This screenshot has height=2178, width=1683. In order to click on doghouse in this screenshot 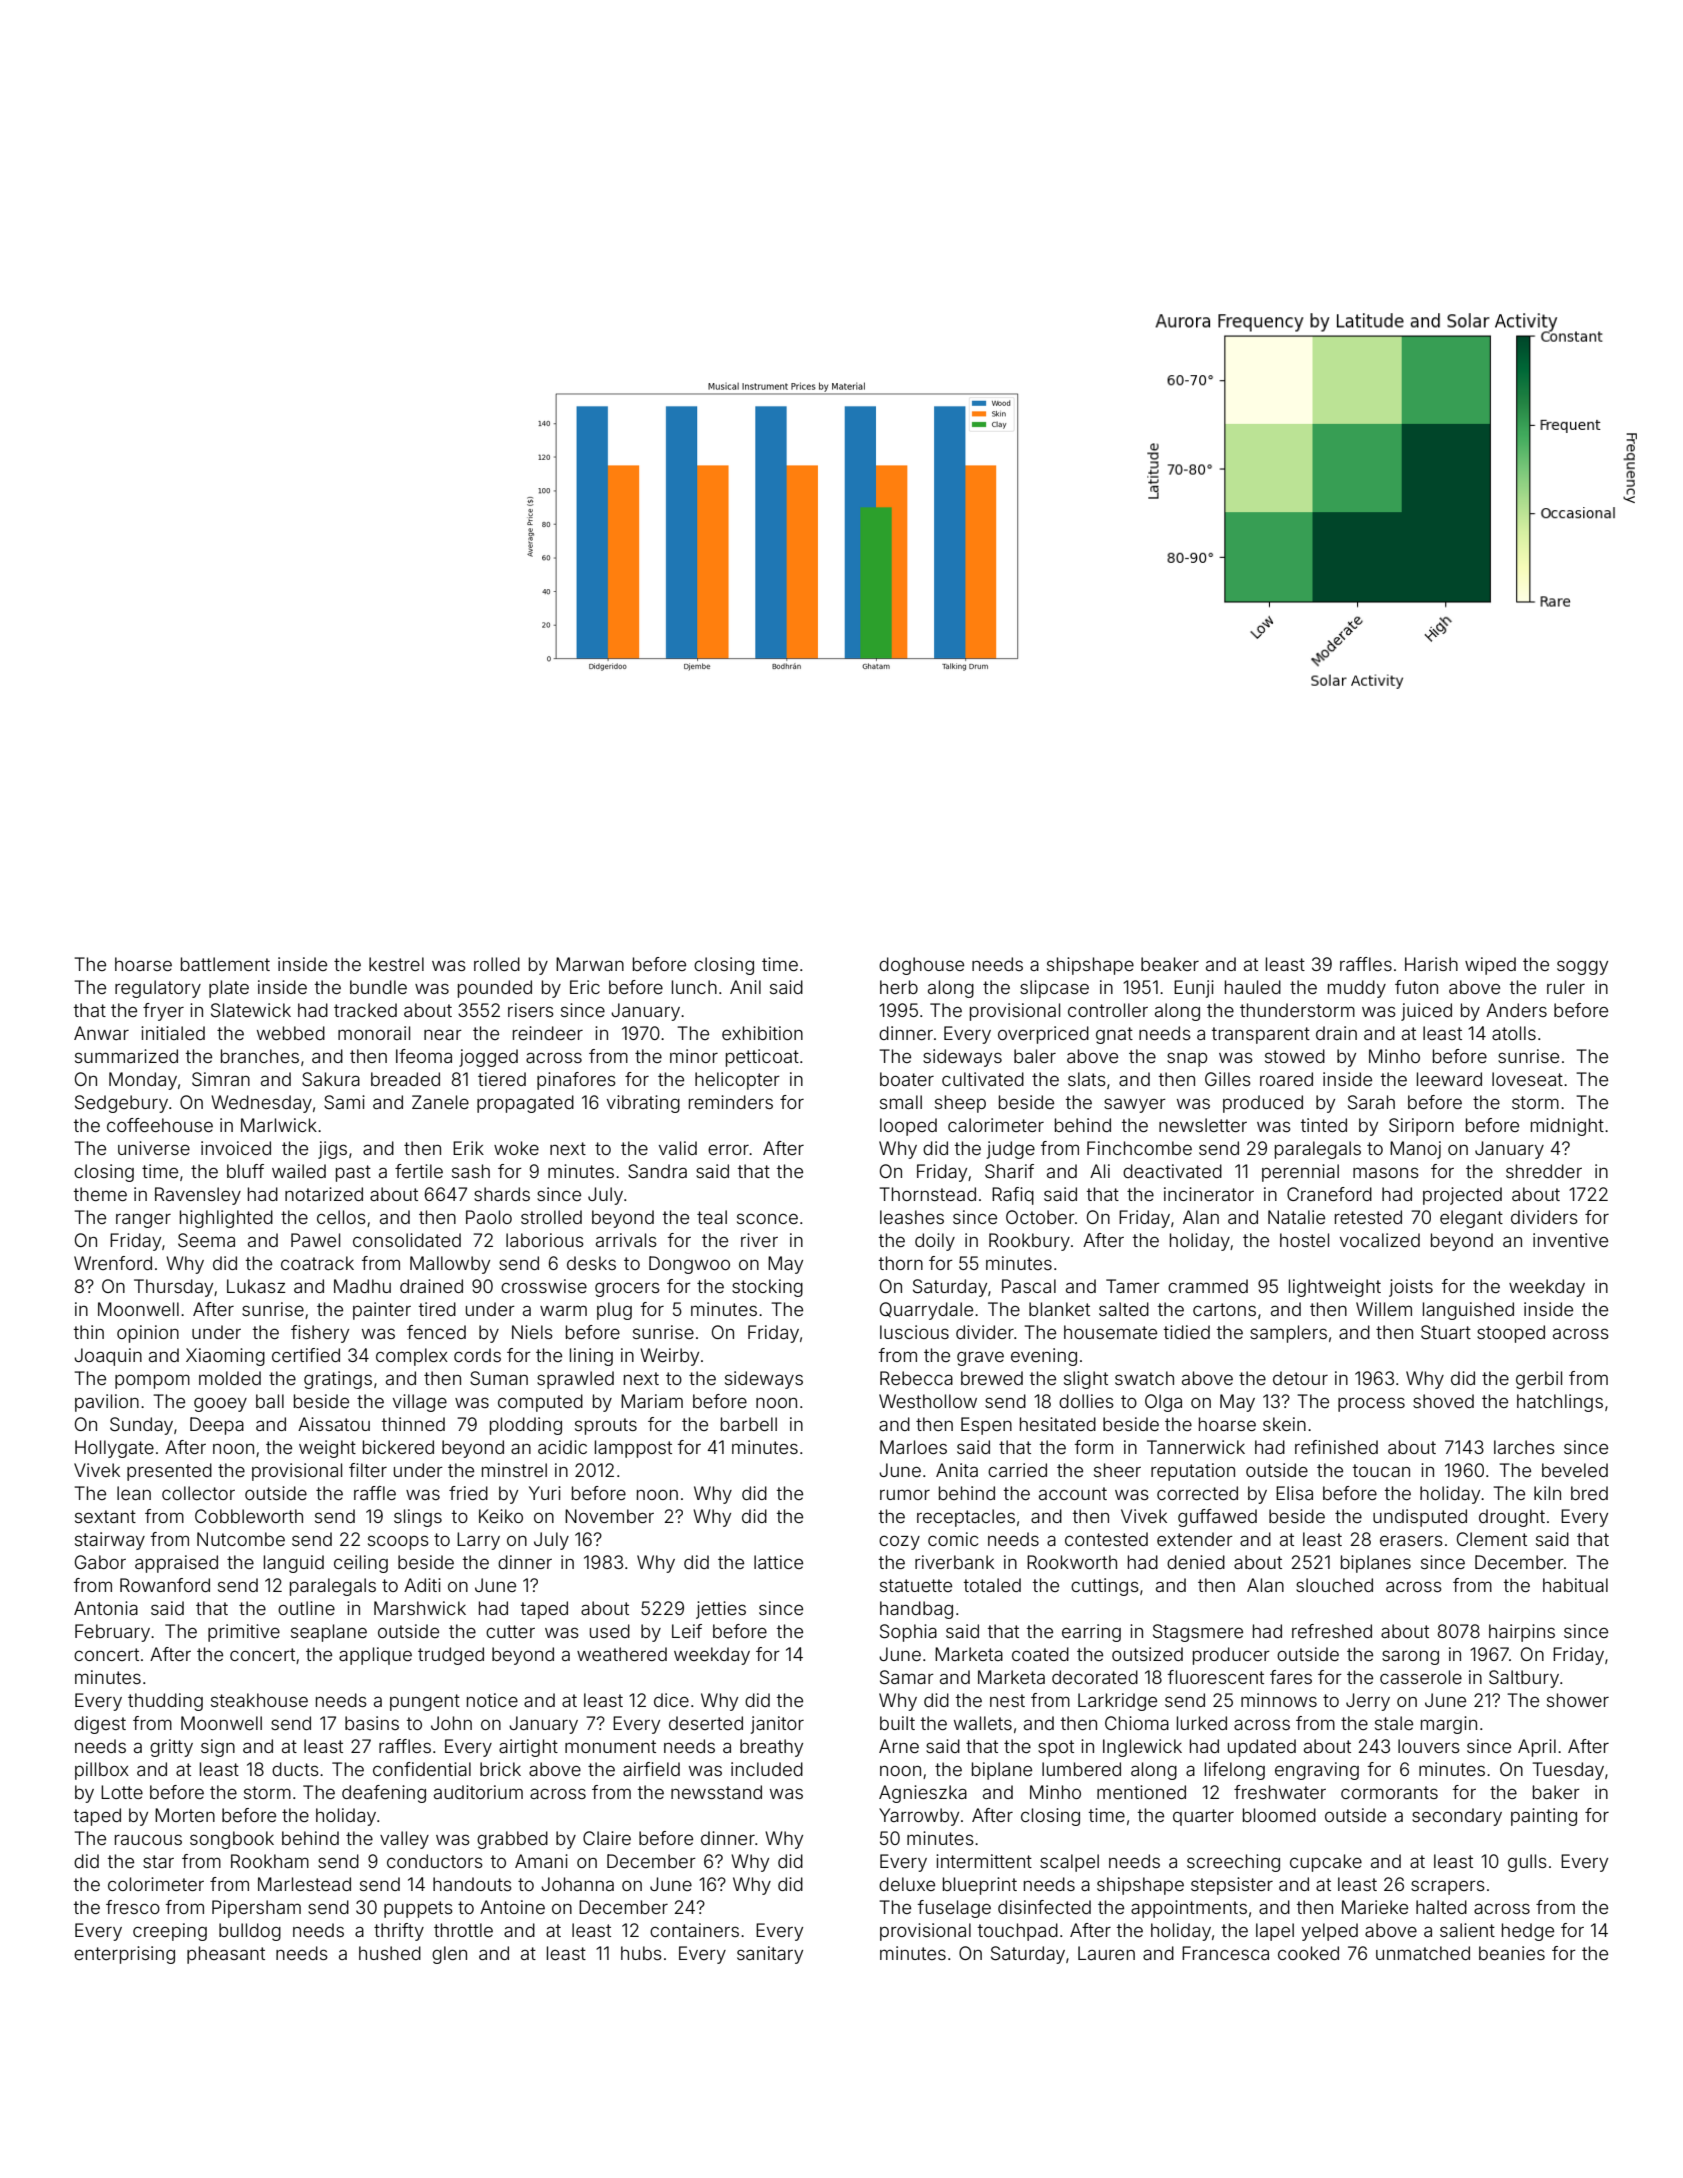, I will do `click(921, 966)`.
